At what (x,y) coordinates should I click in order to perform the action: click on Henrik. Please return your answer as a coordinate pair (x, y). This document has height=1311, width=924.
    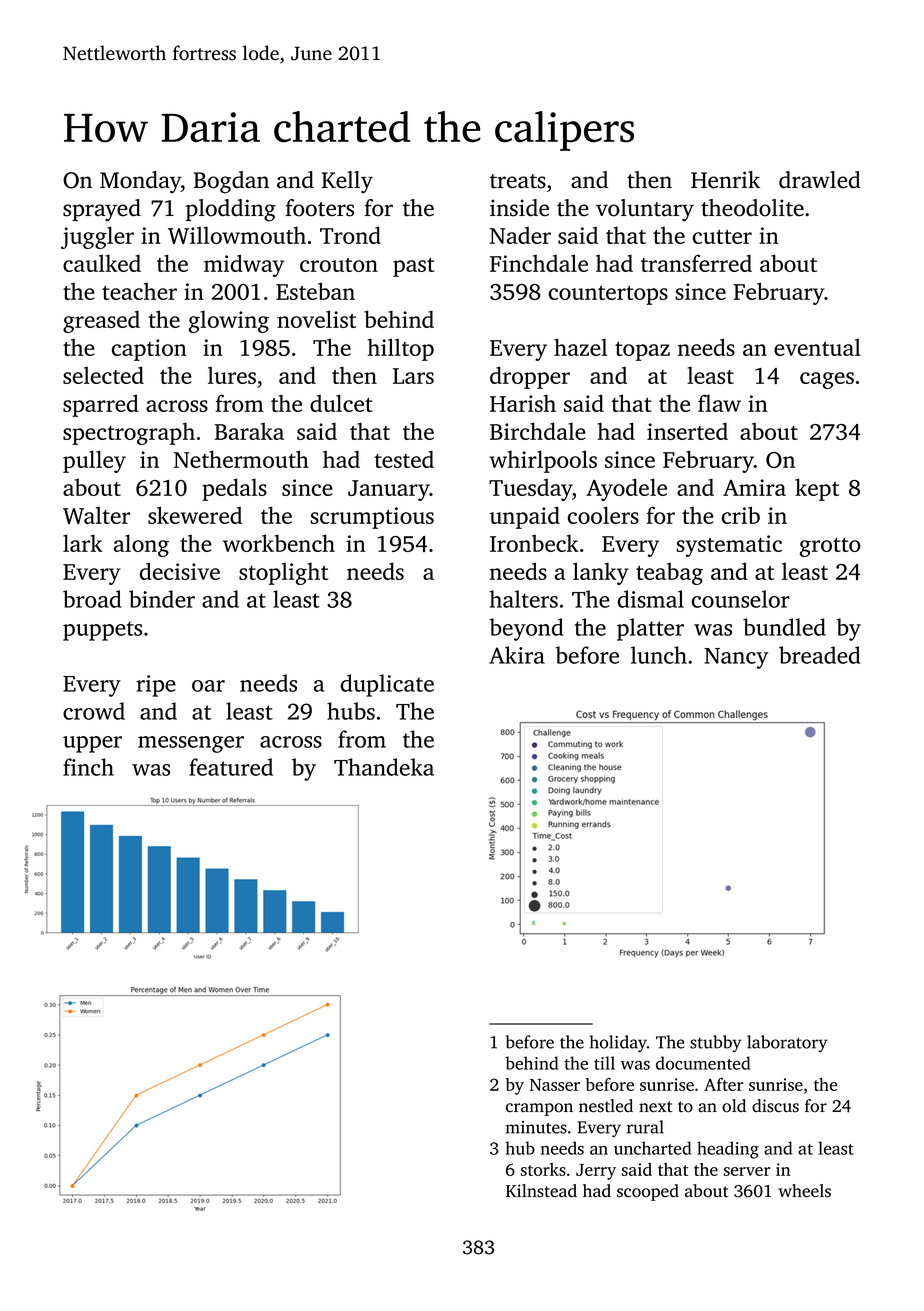
    Looking at the image, I should click on (725, 180).
